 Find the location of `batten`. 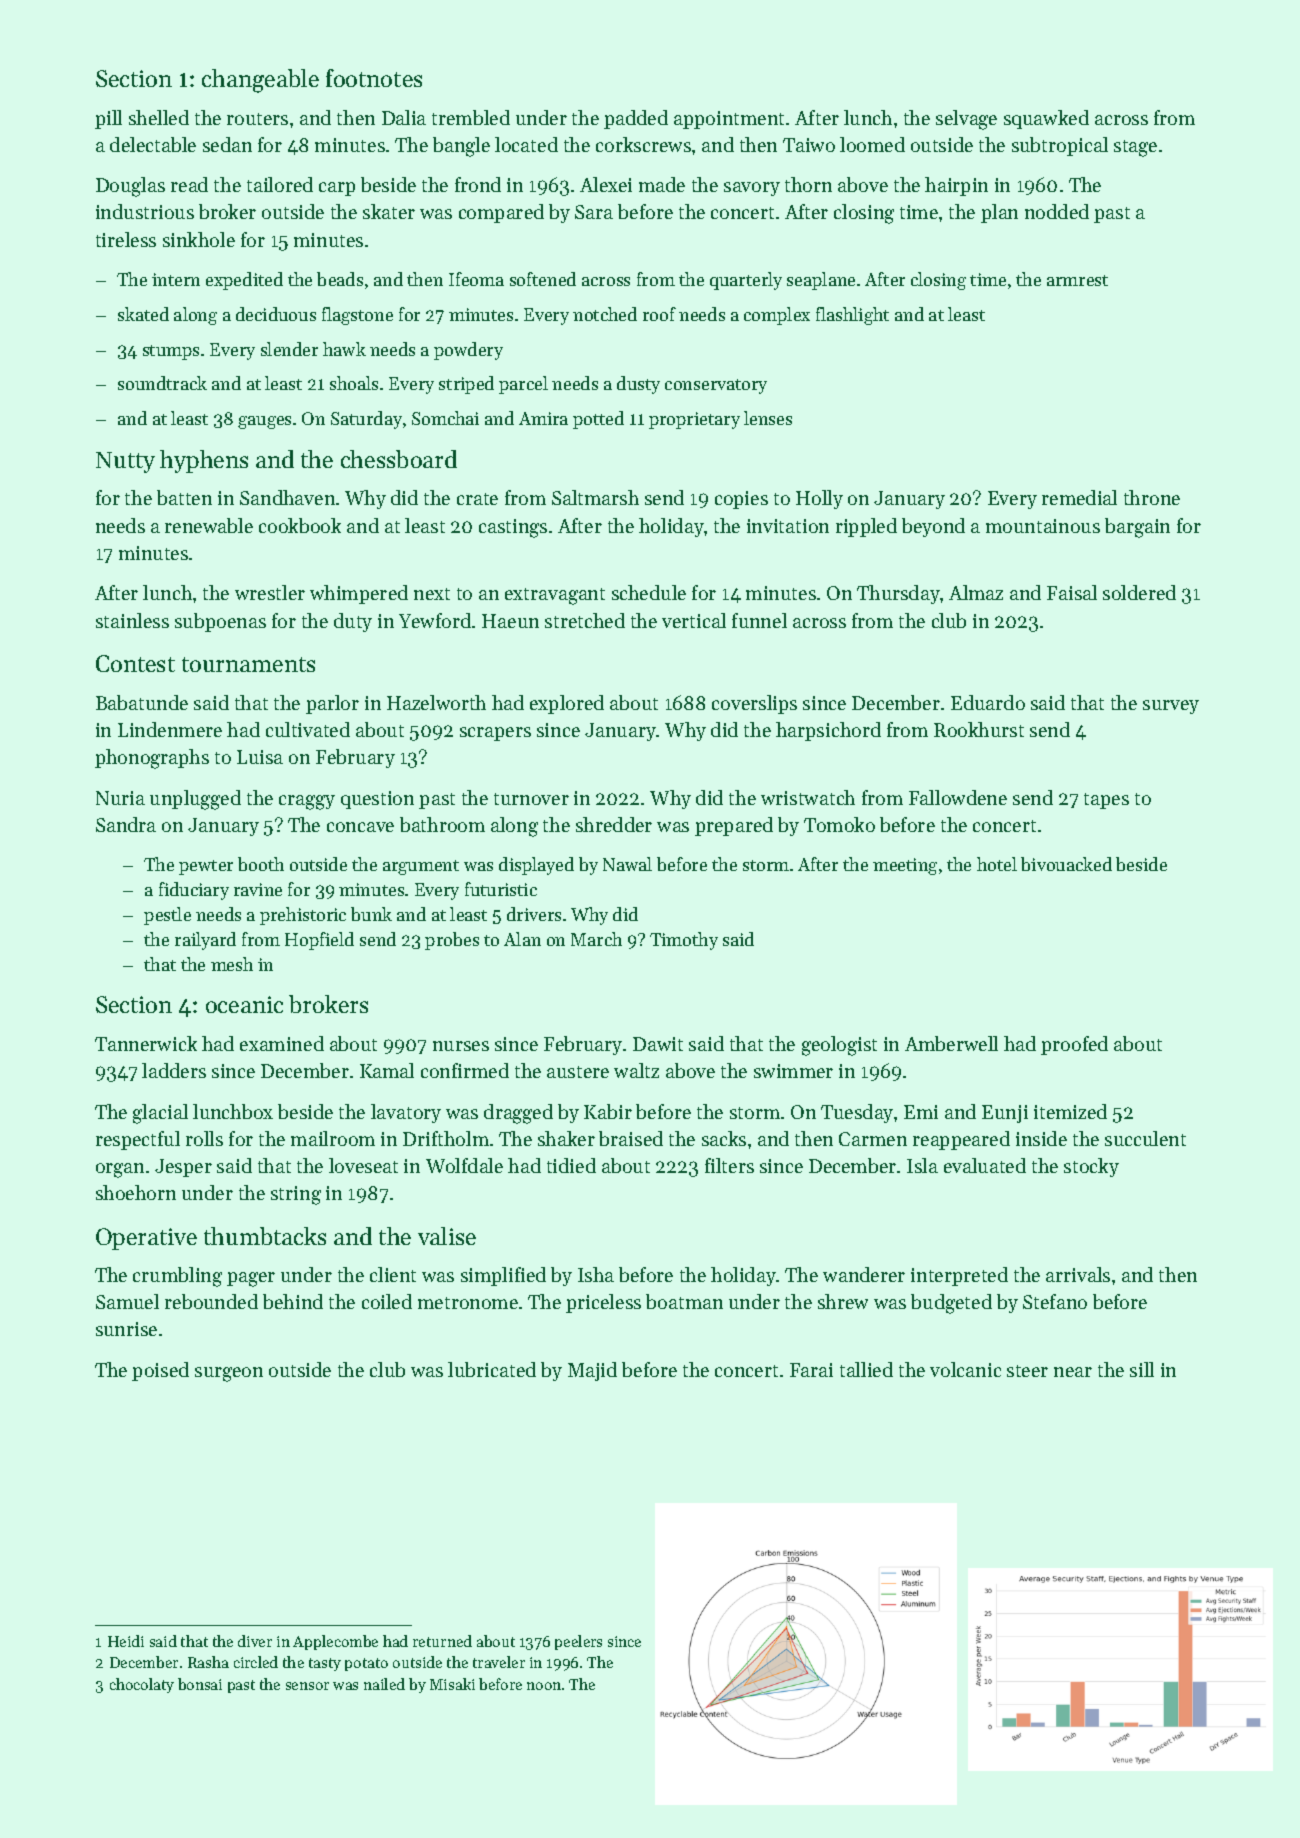

batten is located at coordinates (184, 497).
